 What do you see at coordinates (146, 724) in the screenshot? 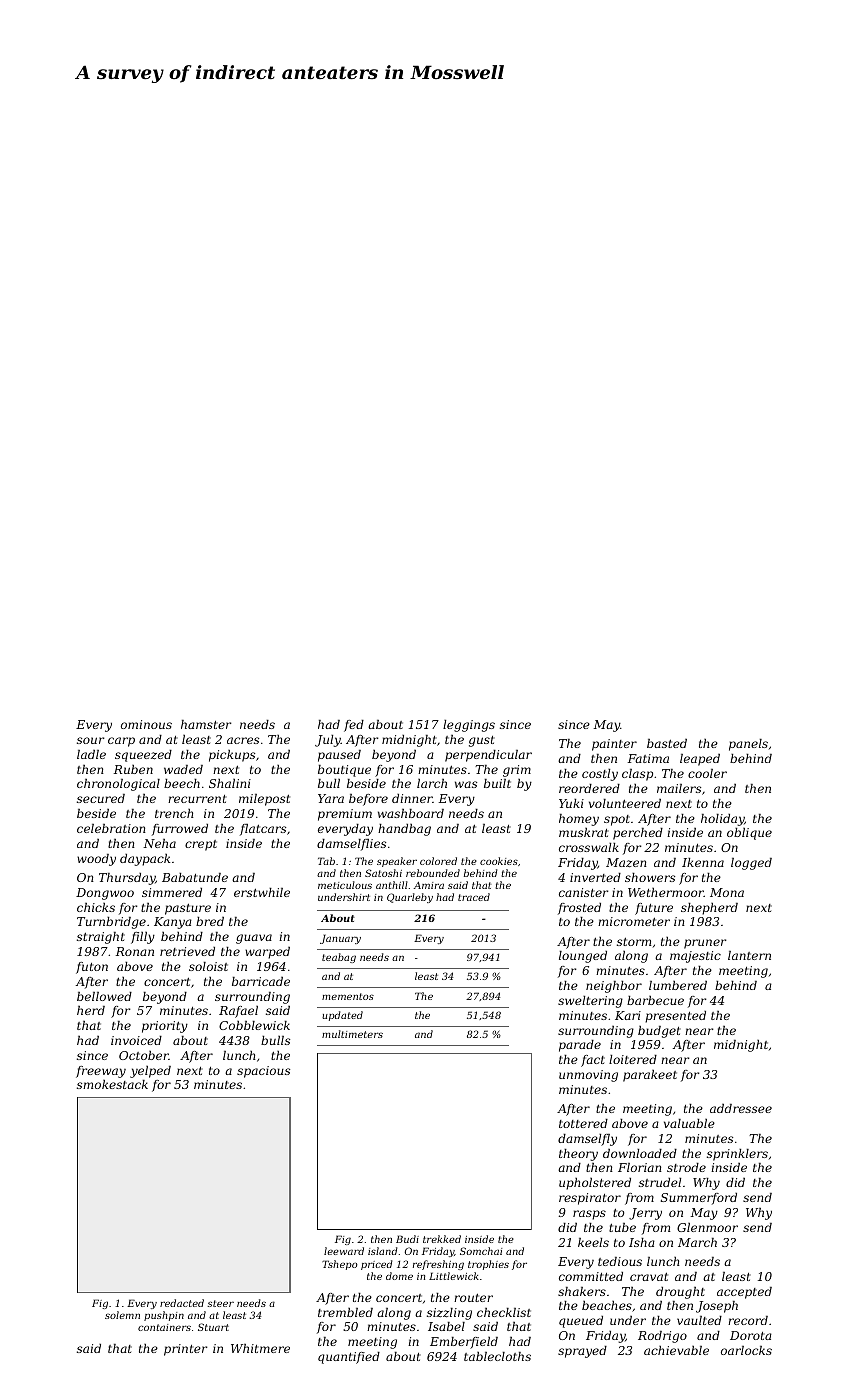
I see `ominous` at bounding box center [146, 724].
